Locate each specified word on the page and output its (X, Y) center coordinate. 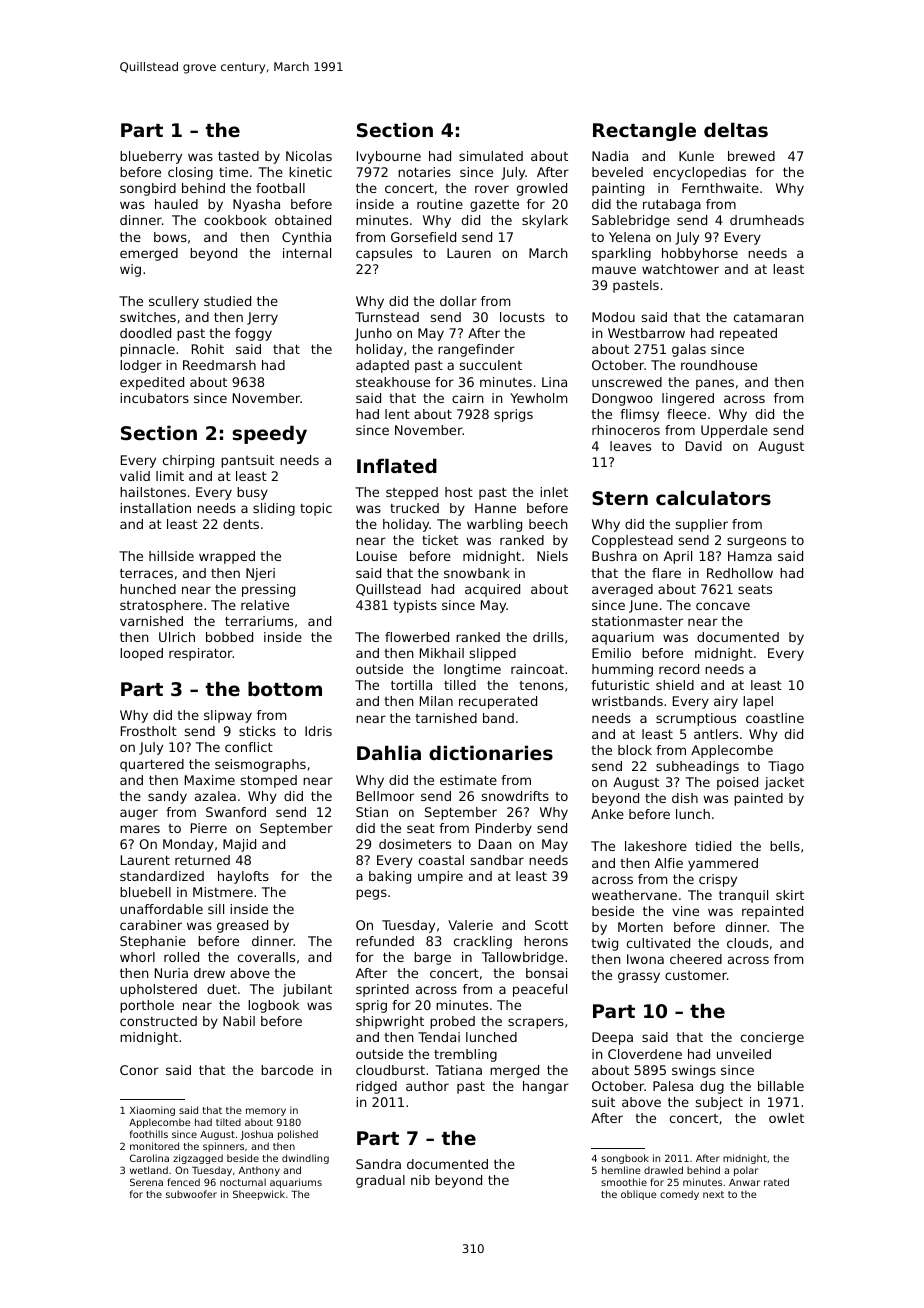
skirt (790, 895)
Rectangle (644, 131)
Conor (139, 1070)
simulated (491, 156)
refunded (385, 941)
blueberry (151, 157)
